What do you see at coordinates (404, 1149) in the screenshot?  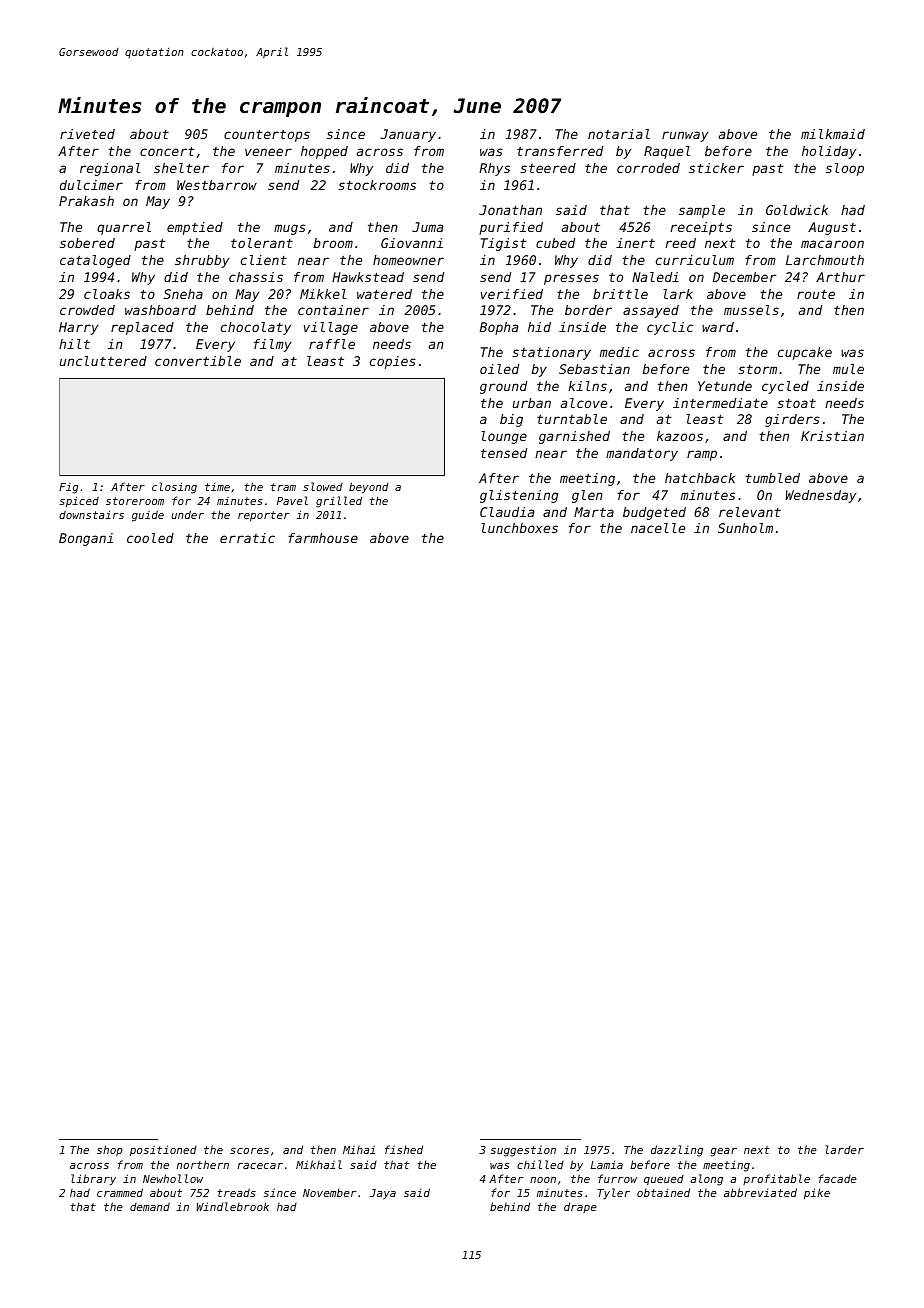 I see `fished` at bounding box center [404, 1149].
